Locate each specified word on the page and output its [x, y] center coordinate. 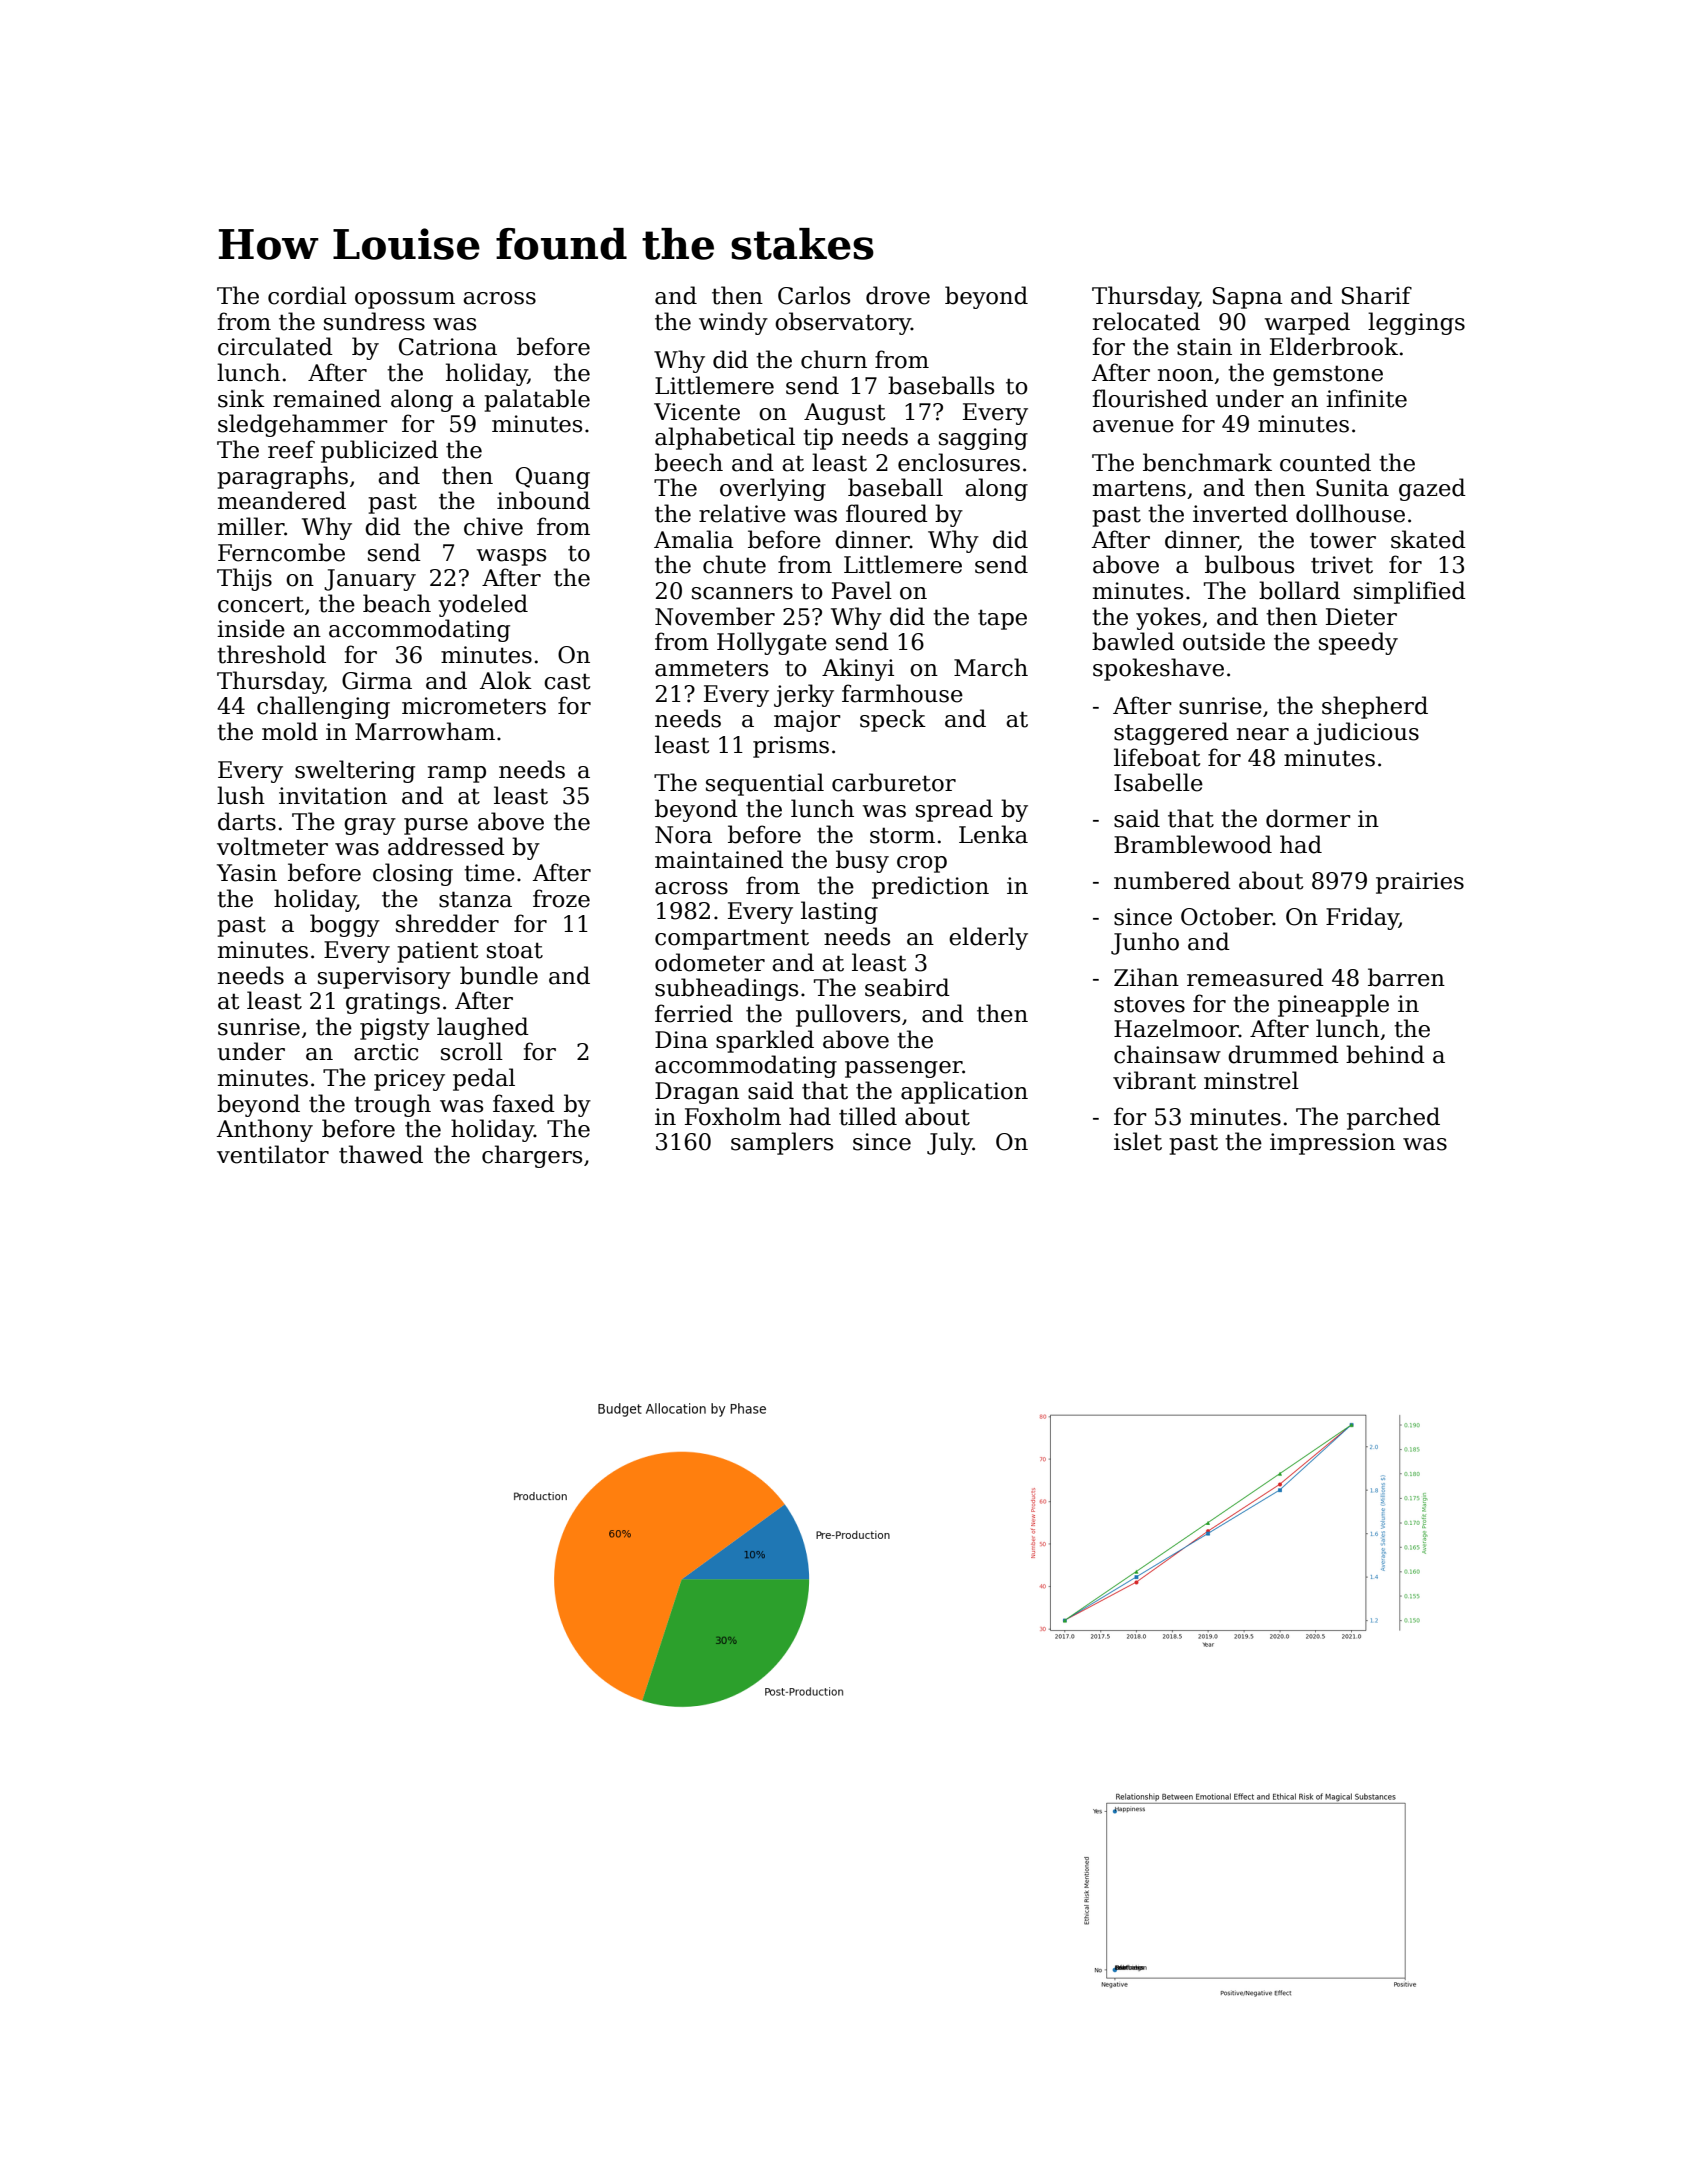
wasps [511, 557]
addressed [446, 846]
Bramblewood [1193, 844]
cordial [307, 295]
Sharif [1377, 295]
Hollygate [772, 643]
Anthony [265, 1130]
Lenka [993, 834]
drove [898, 295]
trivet [1342, 565]
